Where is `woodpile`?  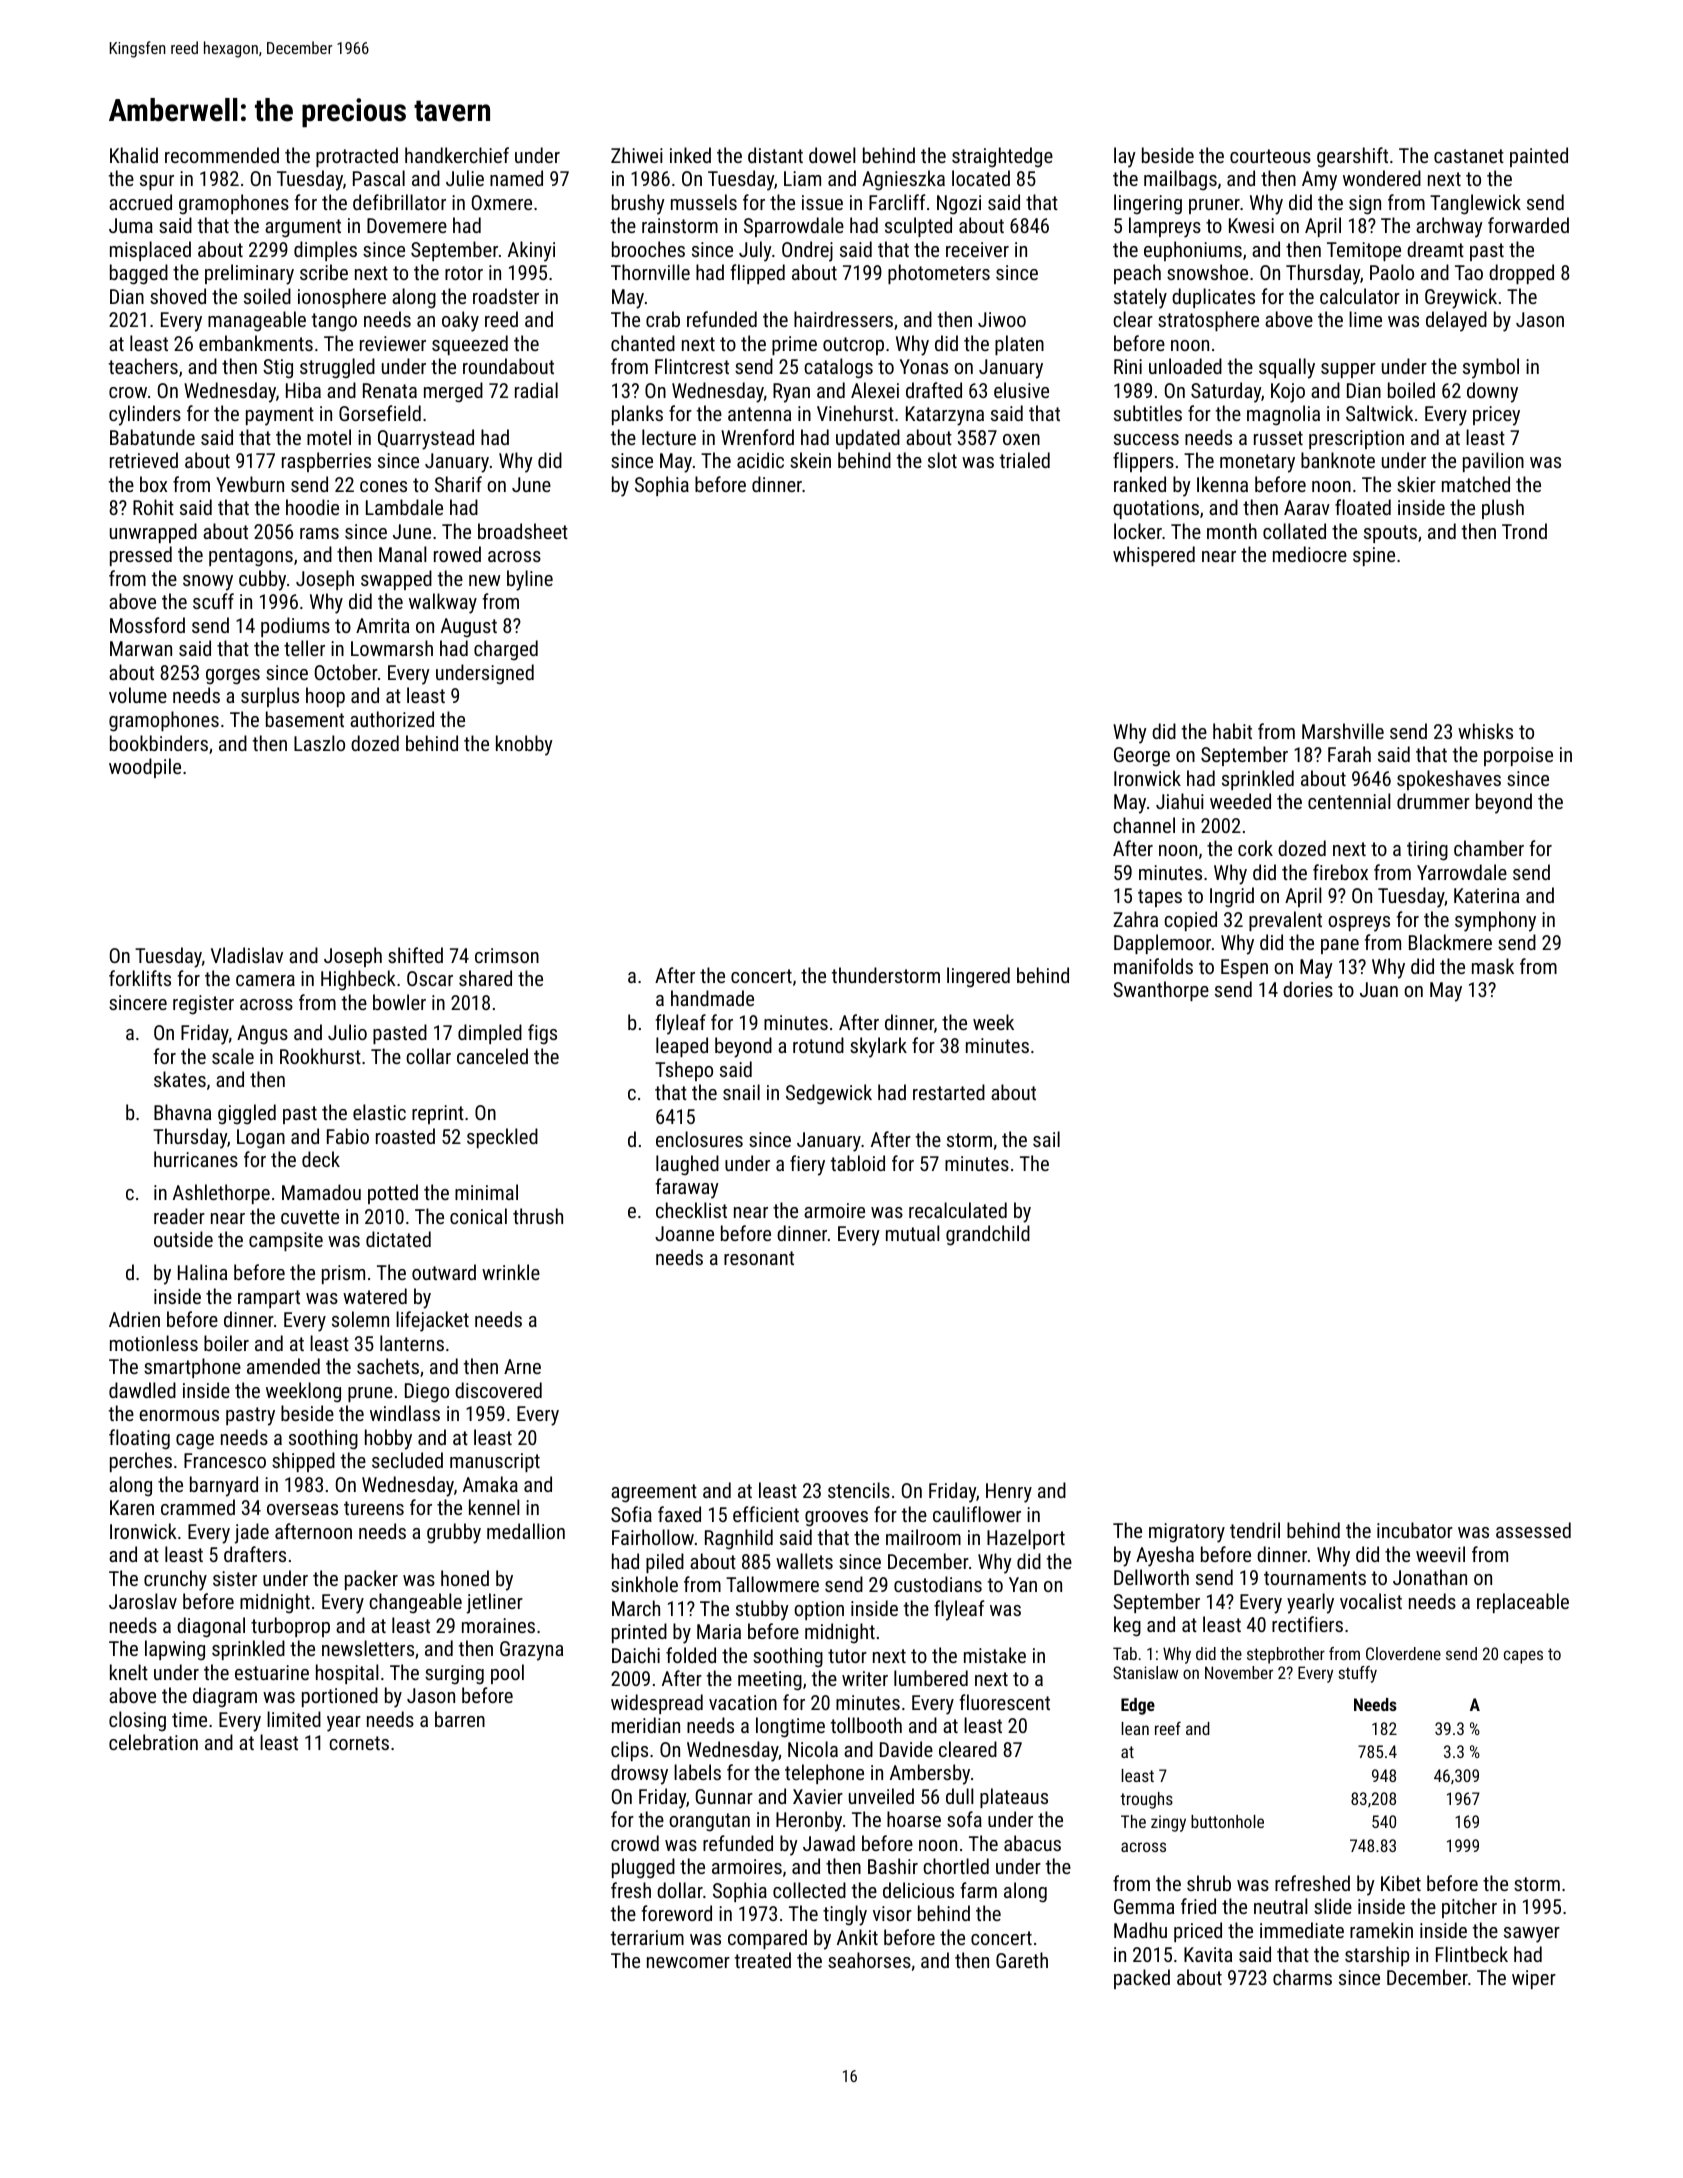
woodpile is located at coordinates (145, 768).
